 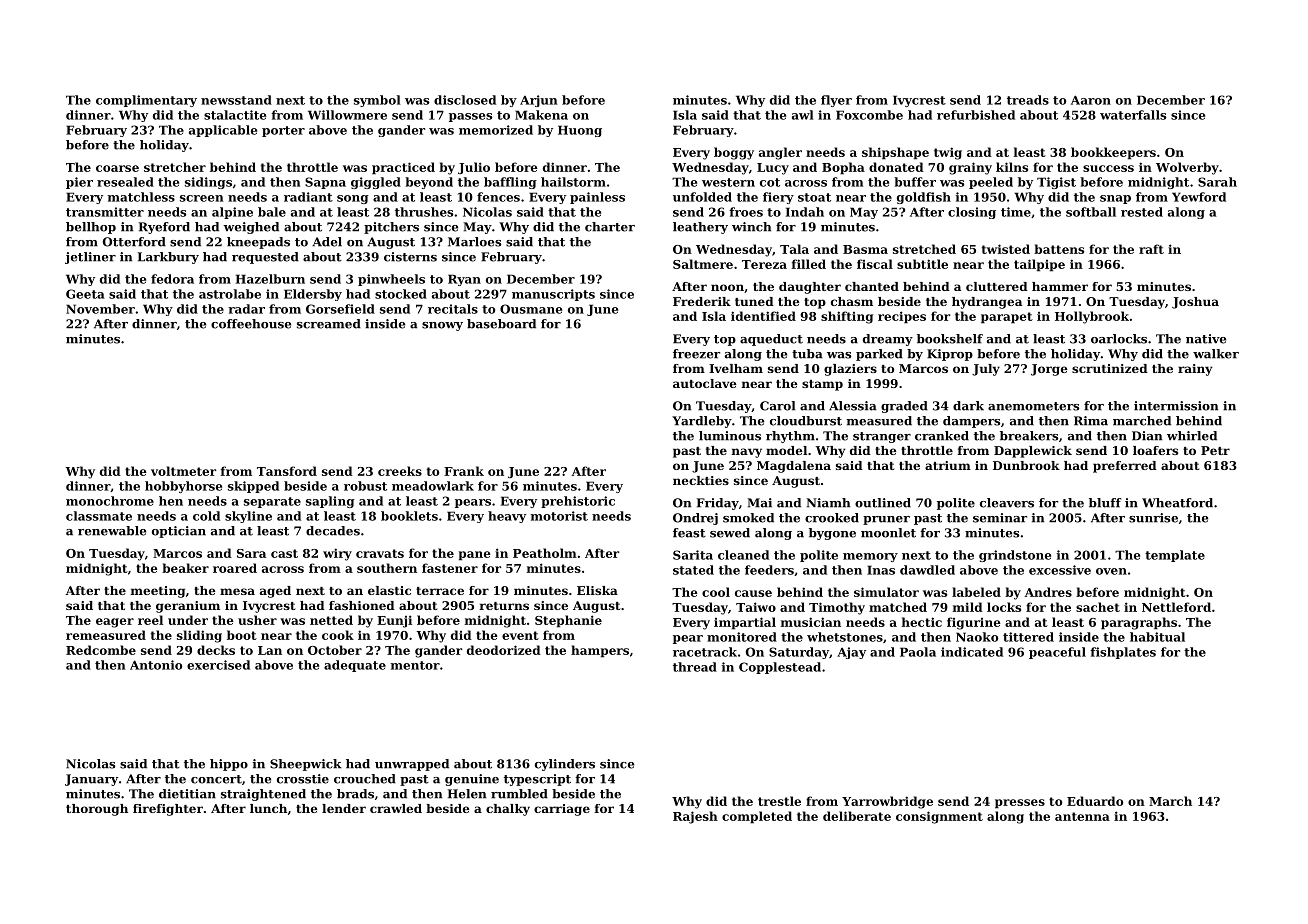 What do you see at coordinates (972, 652) in the screenshot?
I see `indicated` at bounding box center [972, 652].
